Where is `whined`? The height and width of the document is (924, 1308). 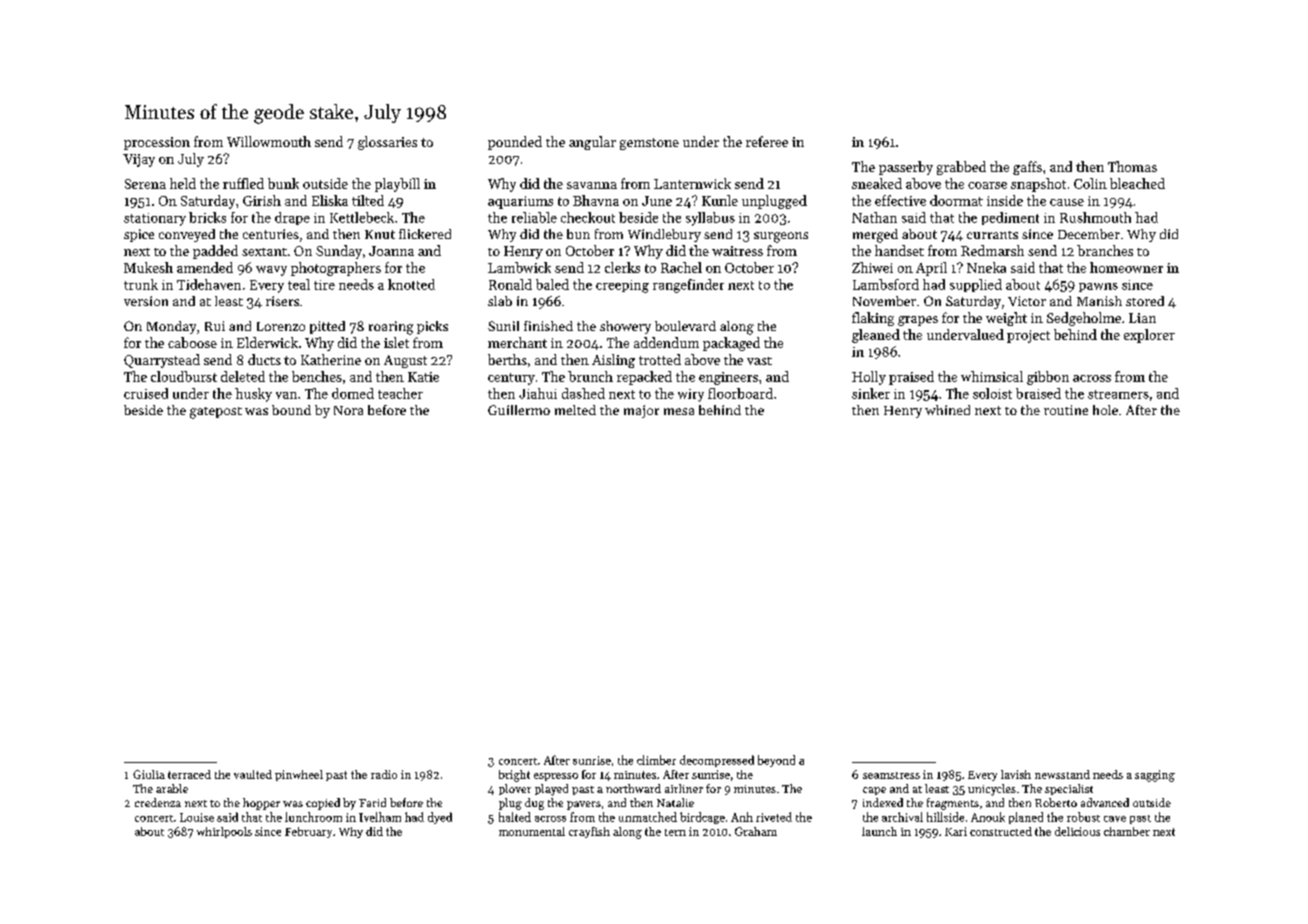
whined is located at coordinates (947, 410).
